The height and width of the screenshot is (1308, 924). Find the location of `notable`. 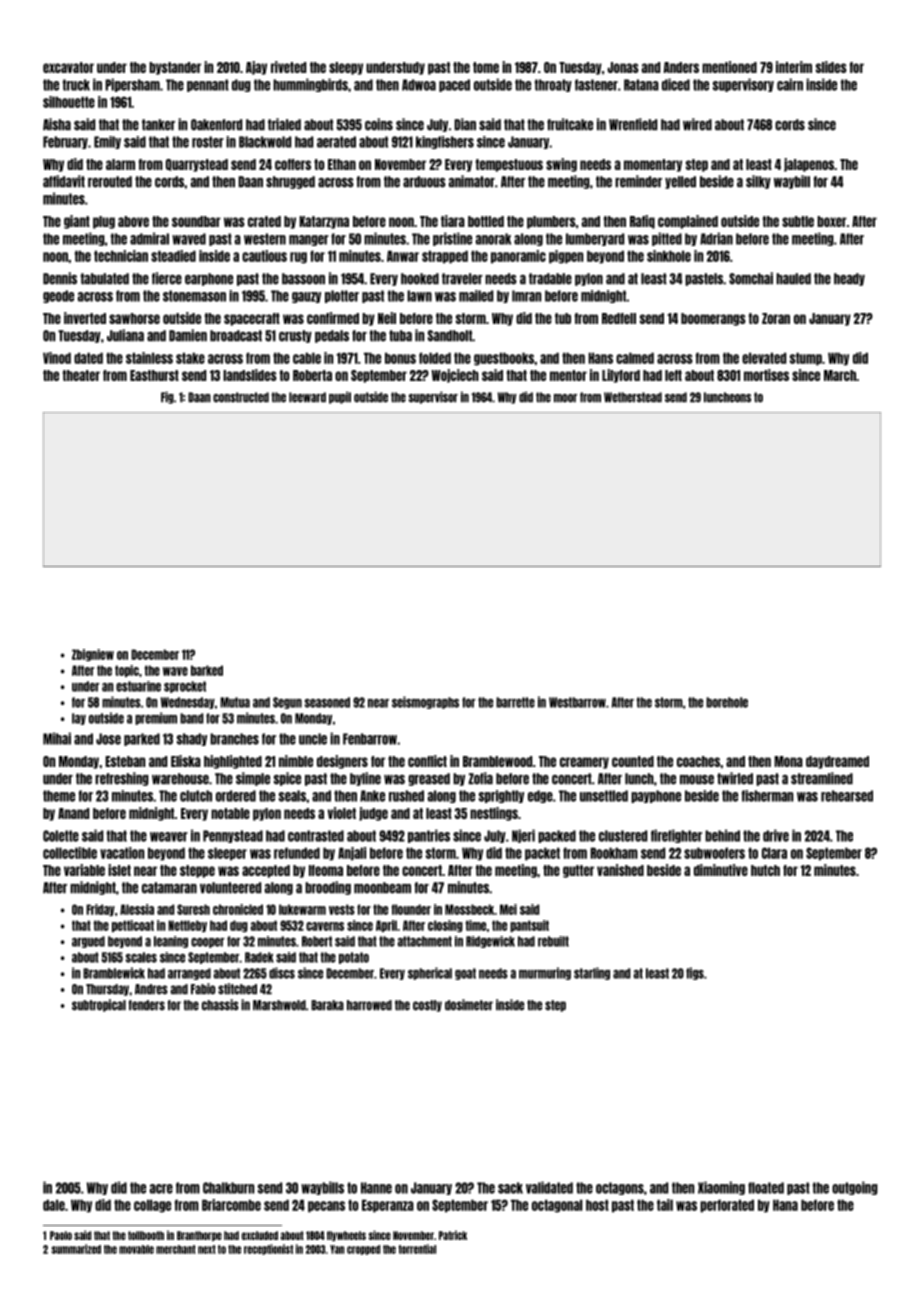

notable is located at coordinates (230, 813).
